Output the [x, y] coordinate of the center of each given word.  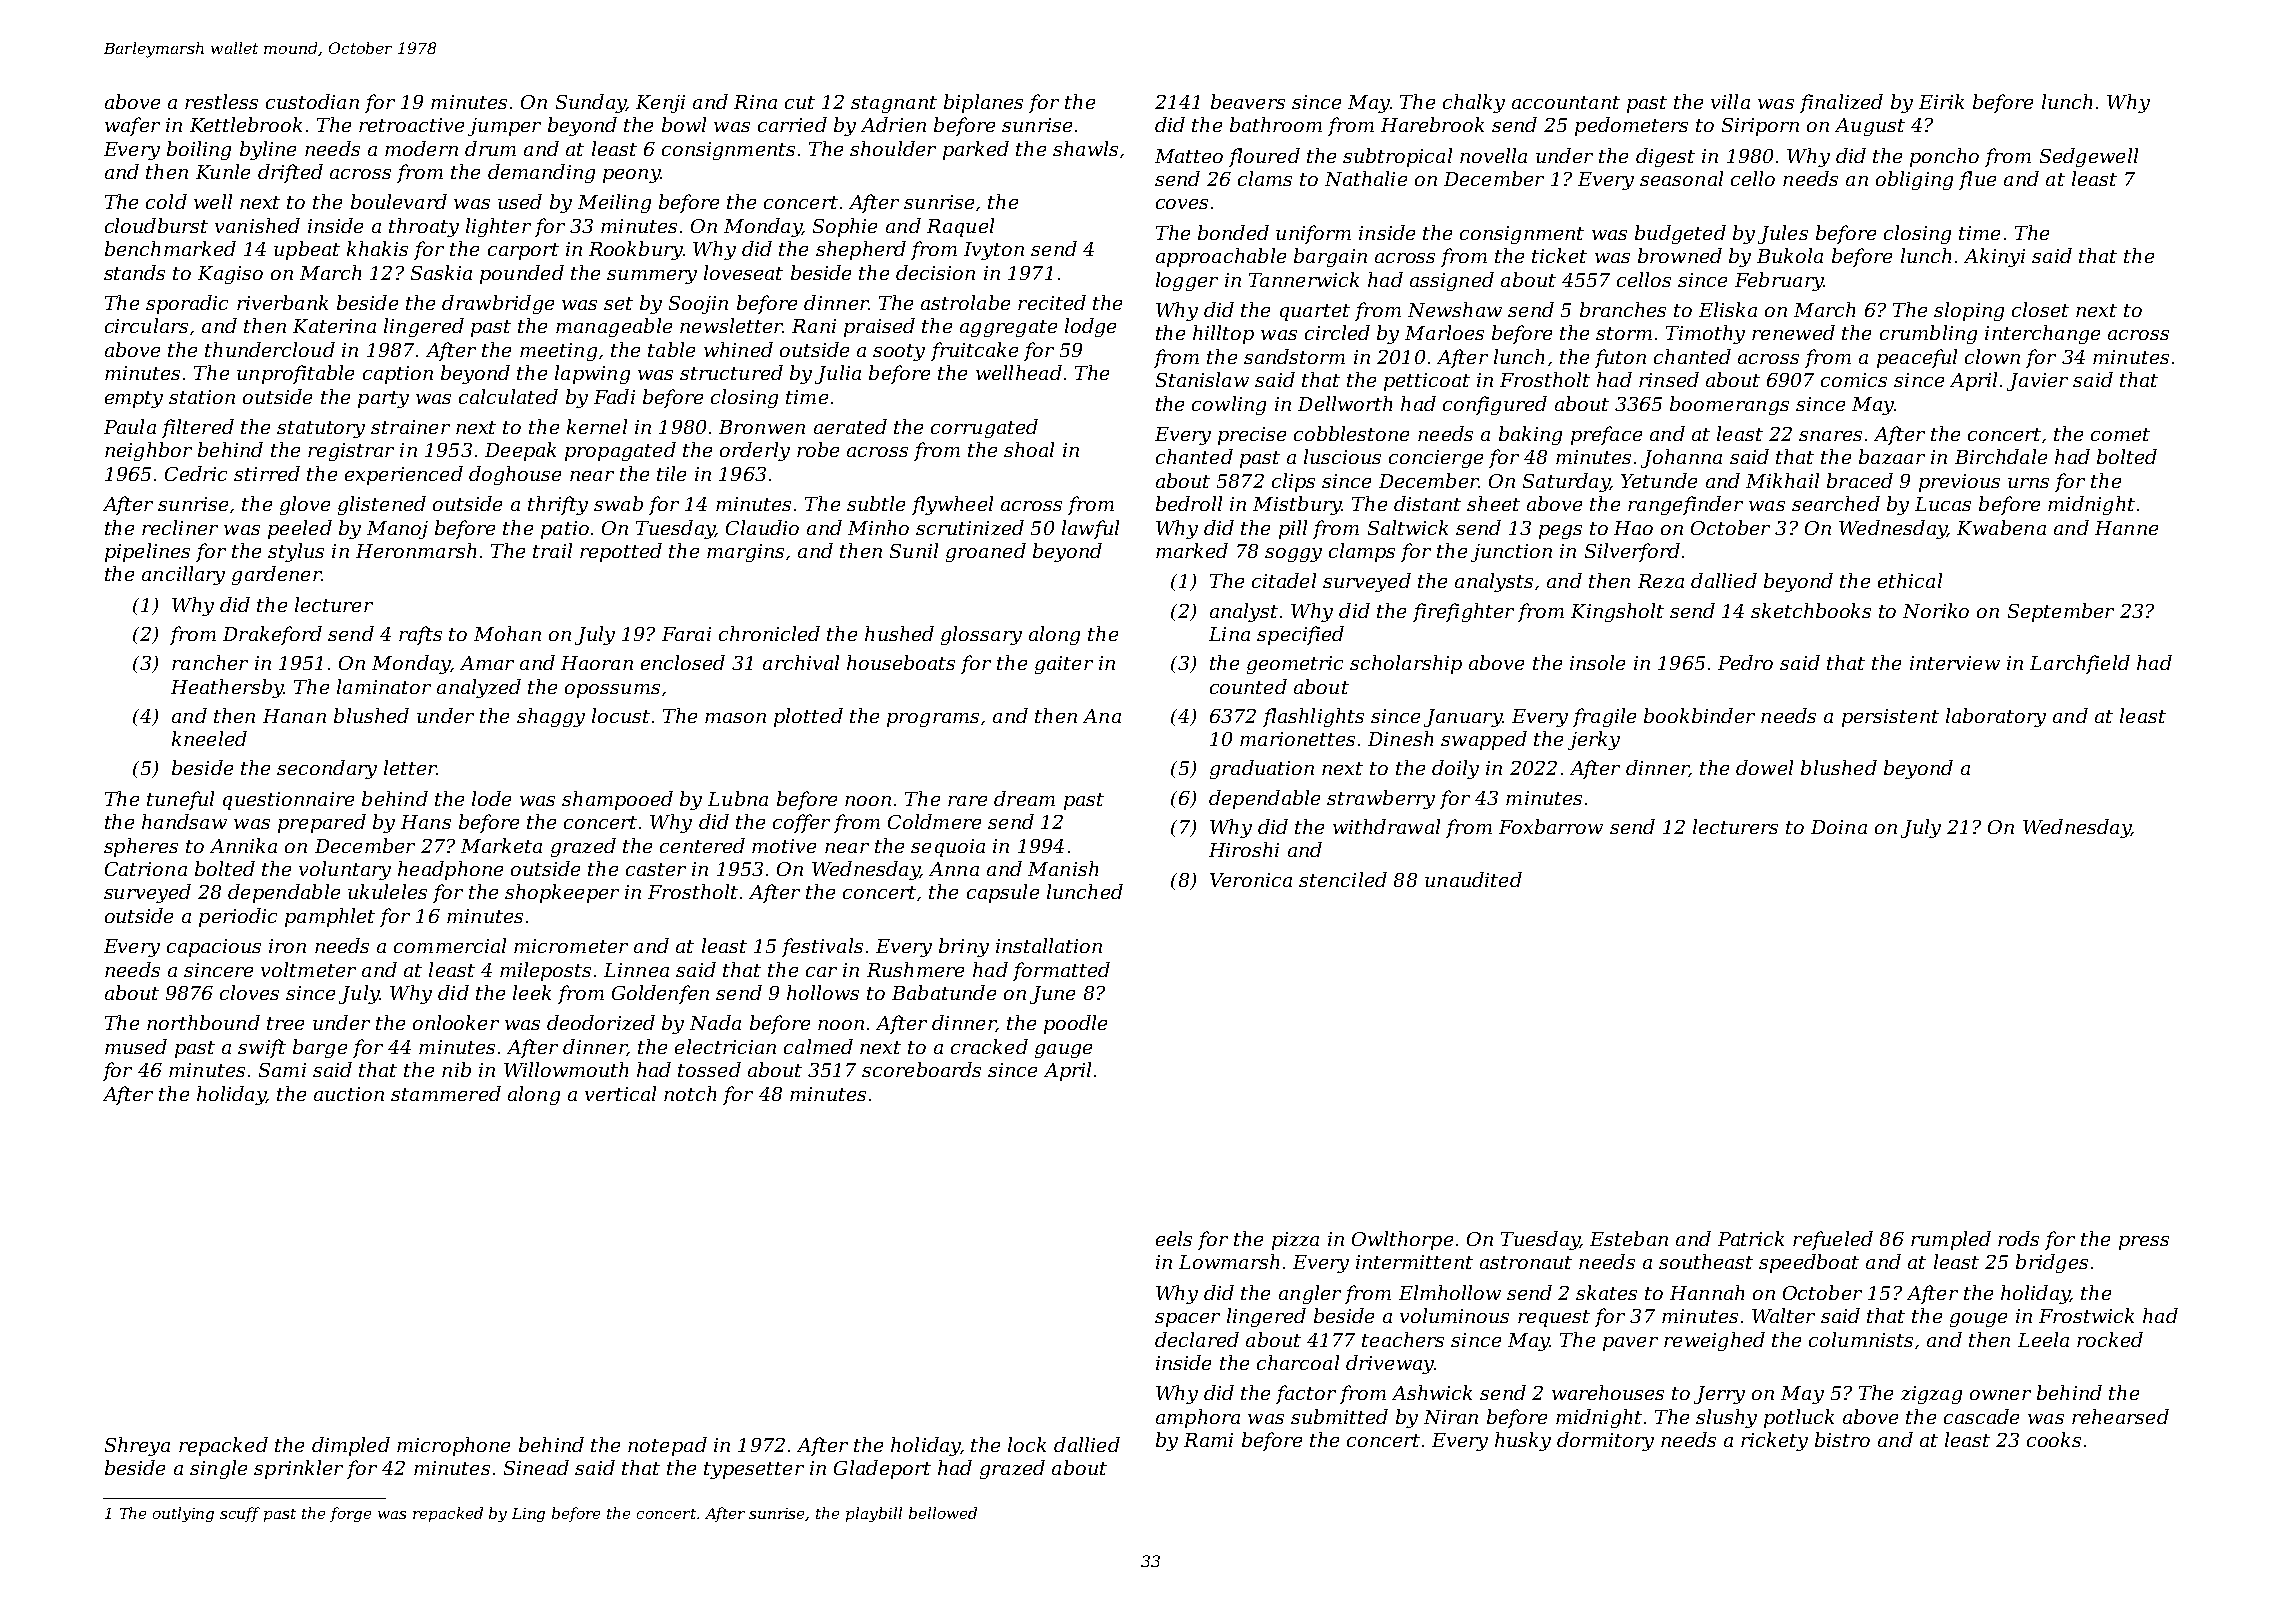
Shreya [137, 1446]
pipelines [147, 552]
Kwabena [2001, 527]
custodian [312, 101]
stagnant [894, 104]
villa [1730, 101]
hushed [899, 633]
